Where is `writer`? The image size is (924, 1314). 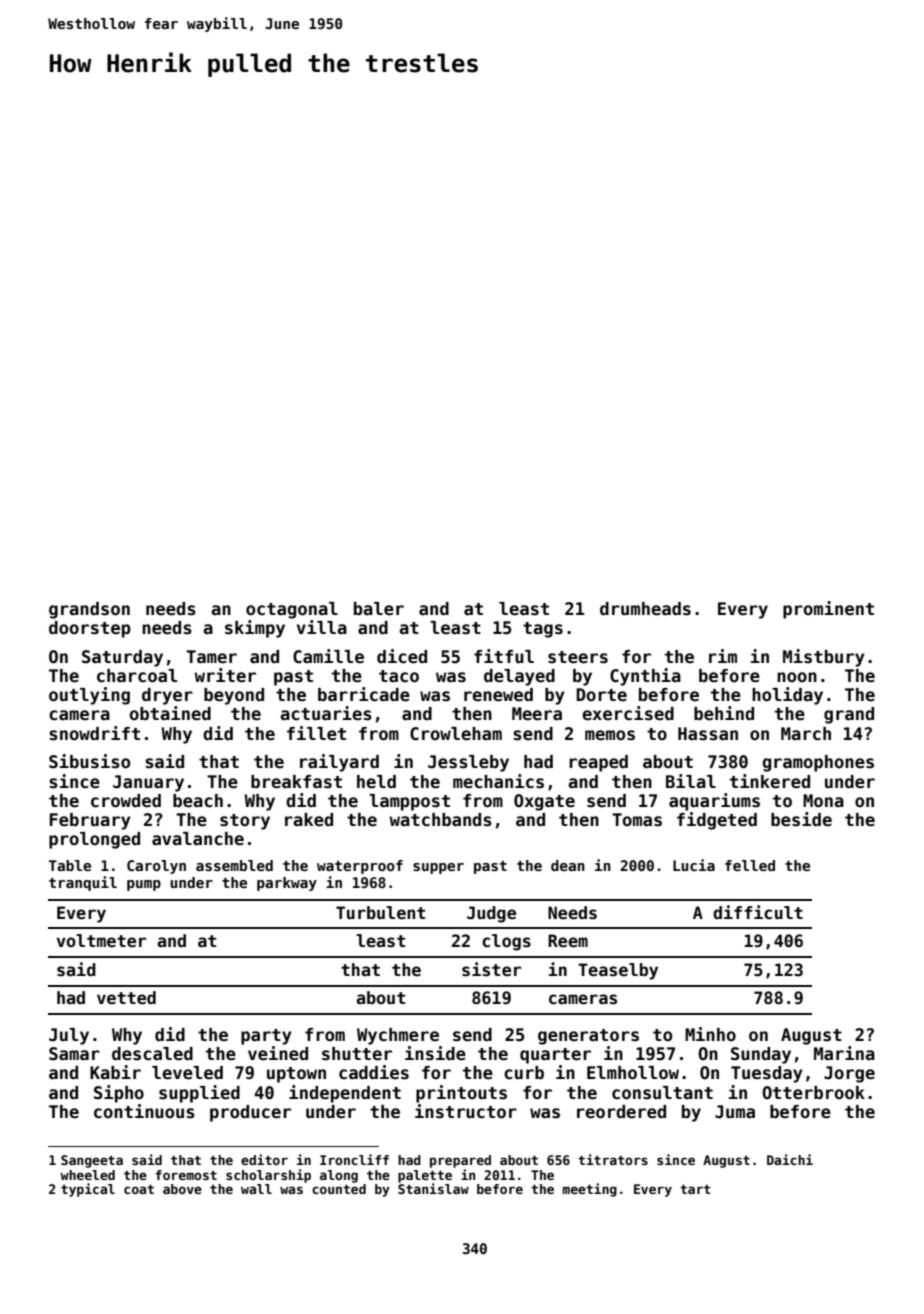 writer is located at coordinates (225, 675).
